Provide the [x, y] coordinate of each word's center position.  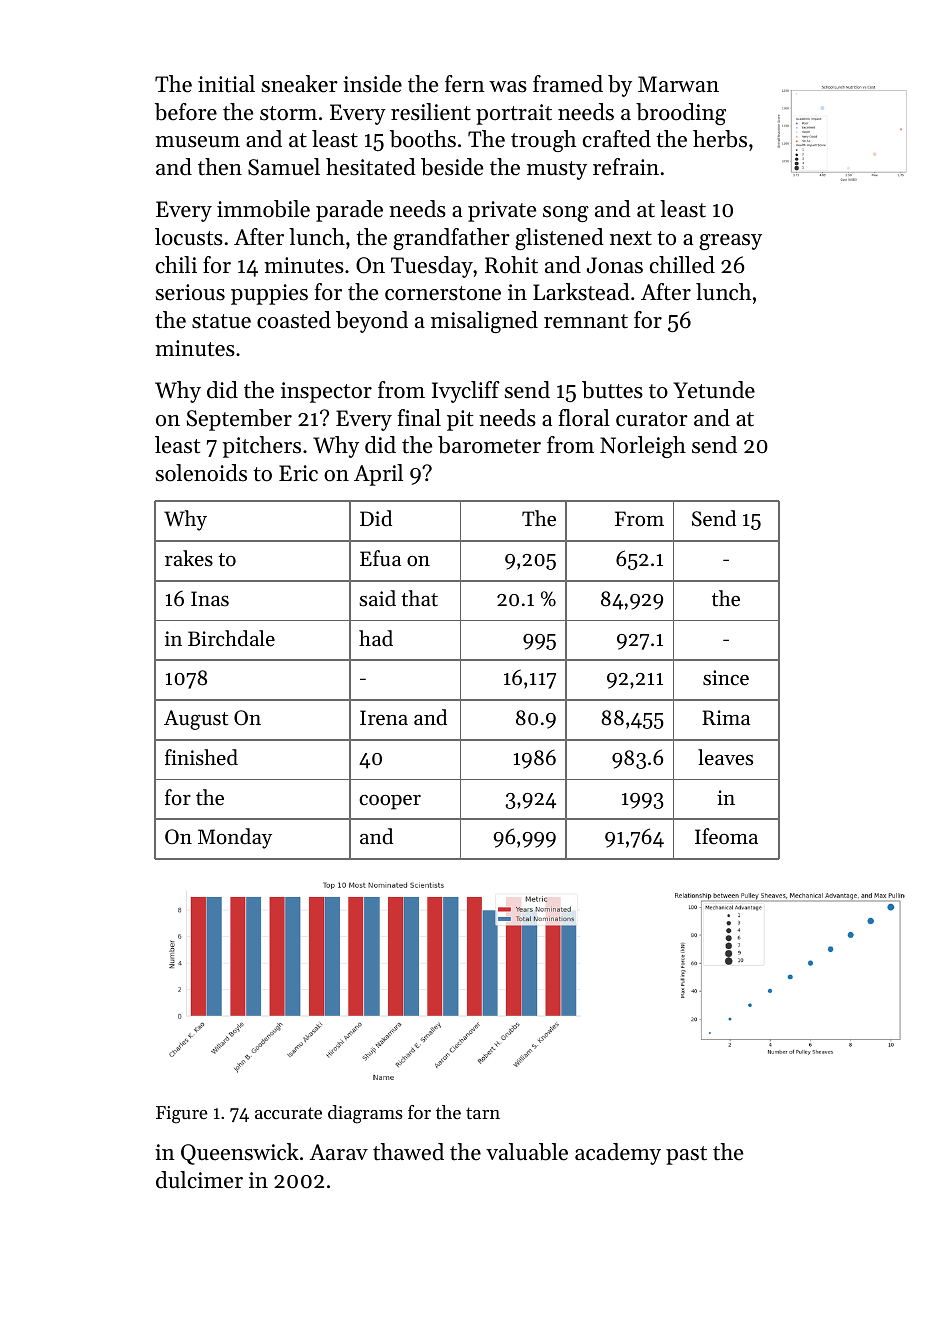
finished [201, 757]
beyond [372, 322]
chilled [682, 265]
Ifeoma [726, 836]
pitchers [262, 447]
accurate [288, 1113]
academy [618, 1154]
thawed [408, 1152]
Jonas [615, 265]
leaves [725, 757]
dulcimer [199, 1180]
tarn [483, 1113]
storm [288, 113]
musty [557, 170]
